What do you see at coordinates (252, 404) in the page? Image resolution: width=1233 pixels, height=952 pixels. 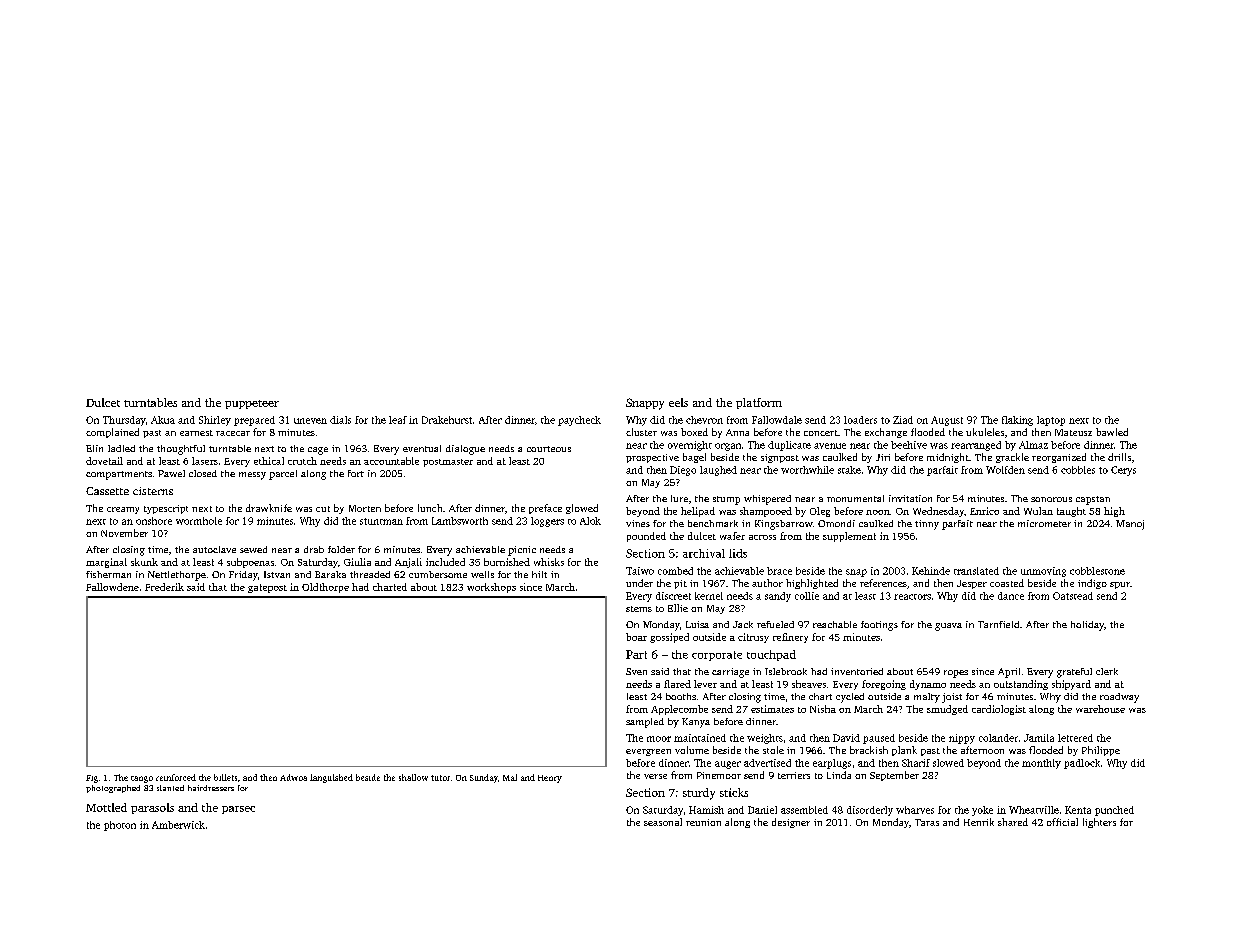 I see `puppeteer` at bounding box center [252, 404].
